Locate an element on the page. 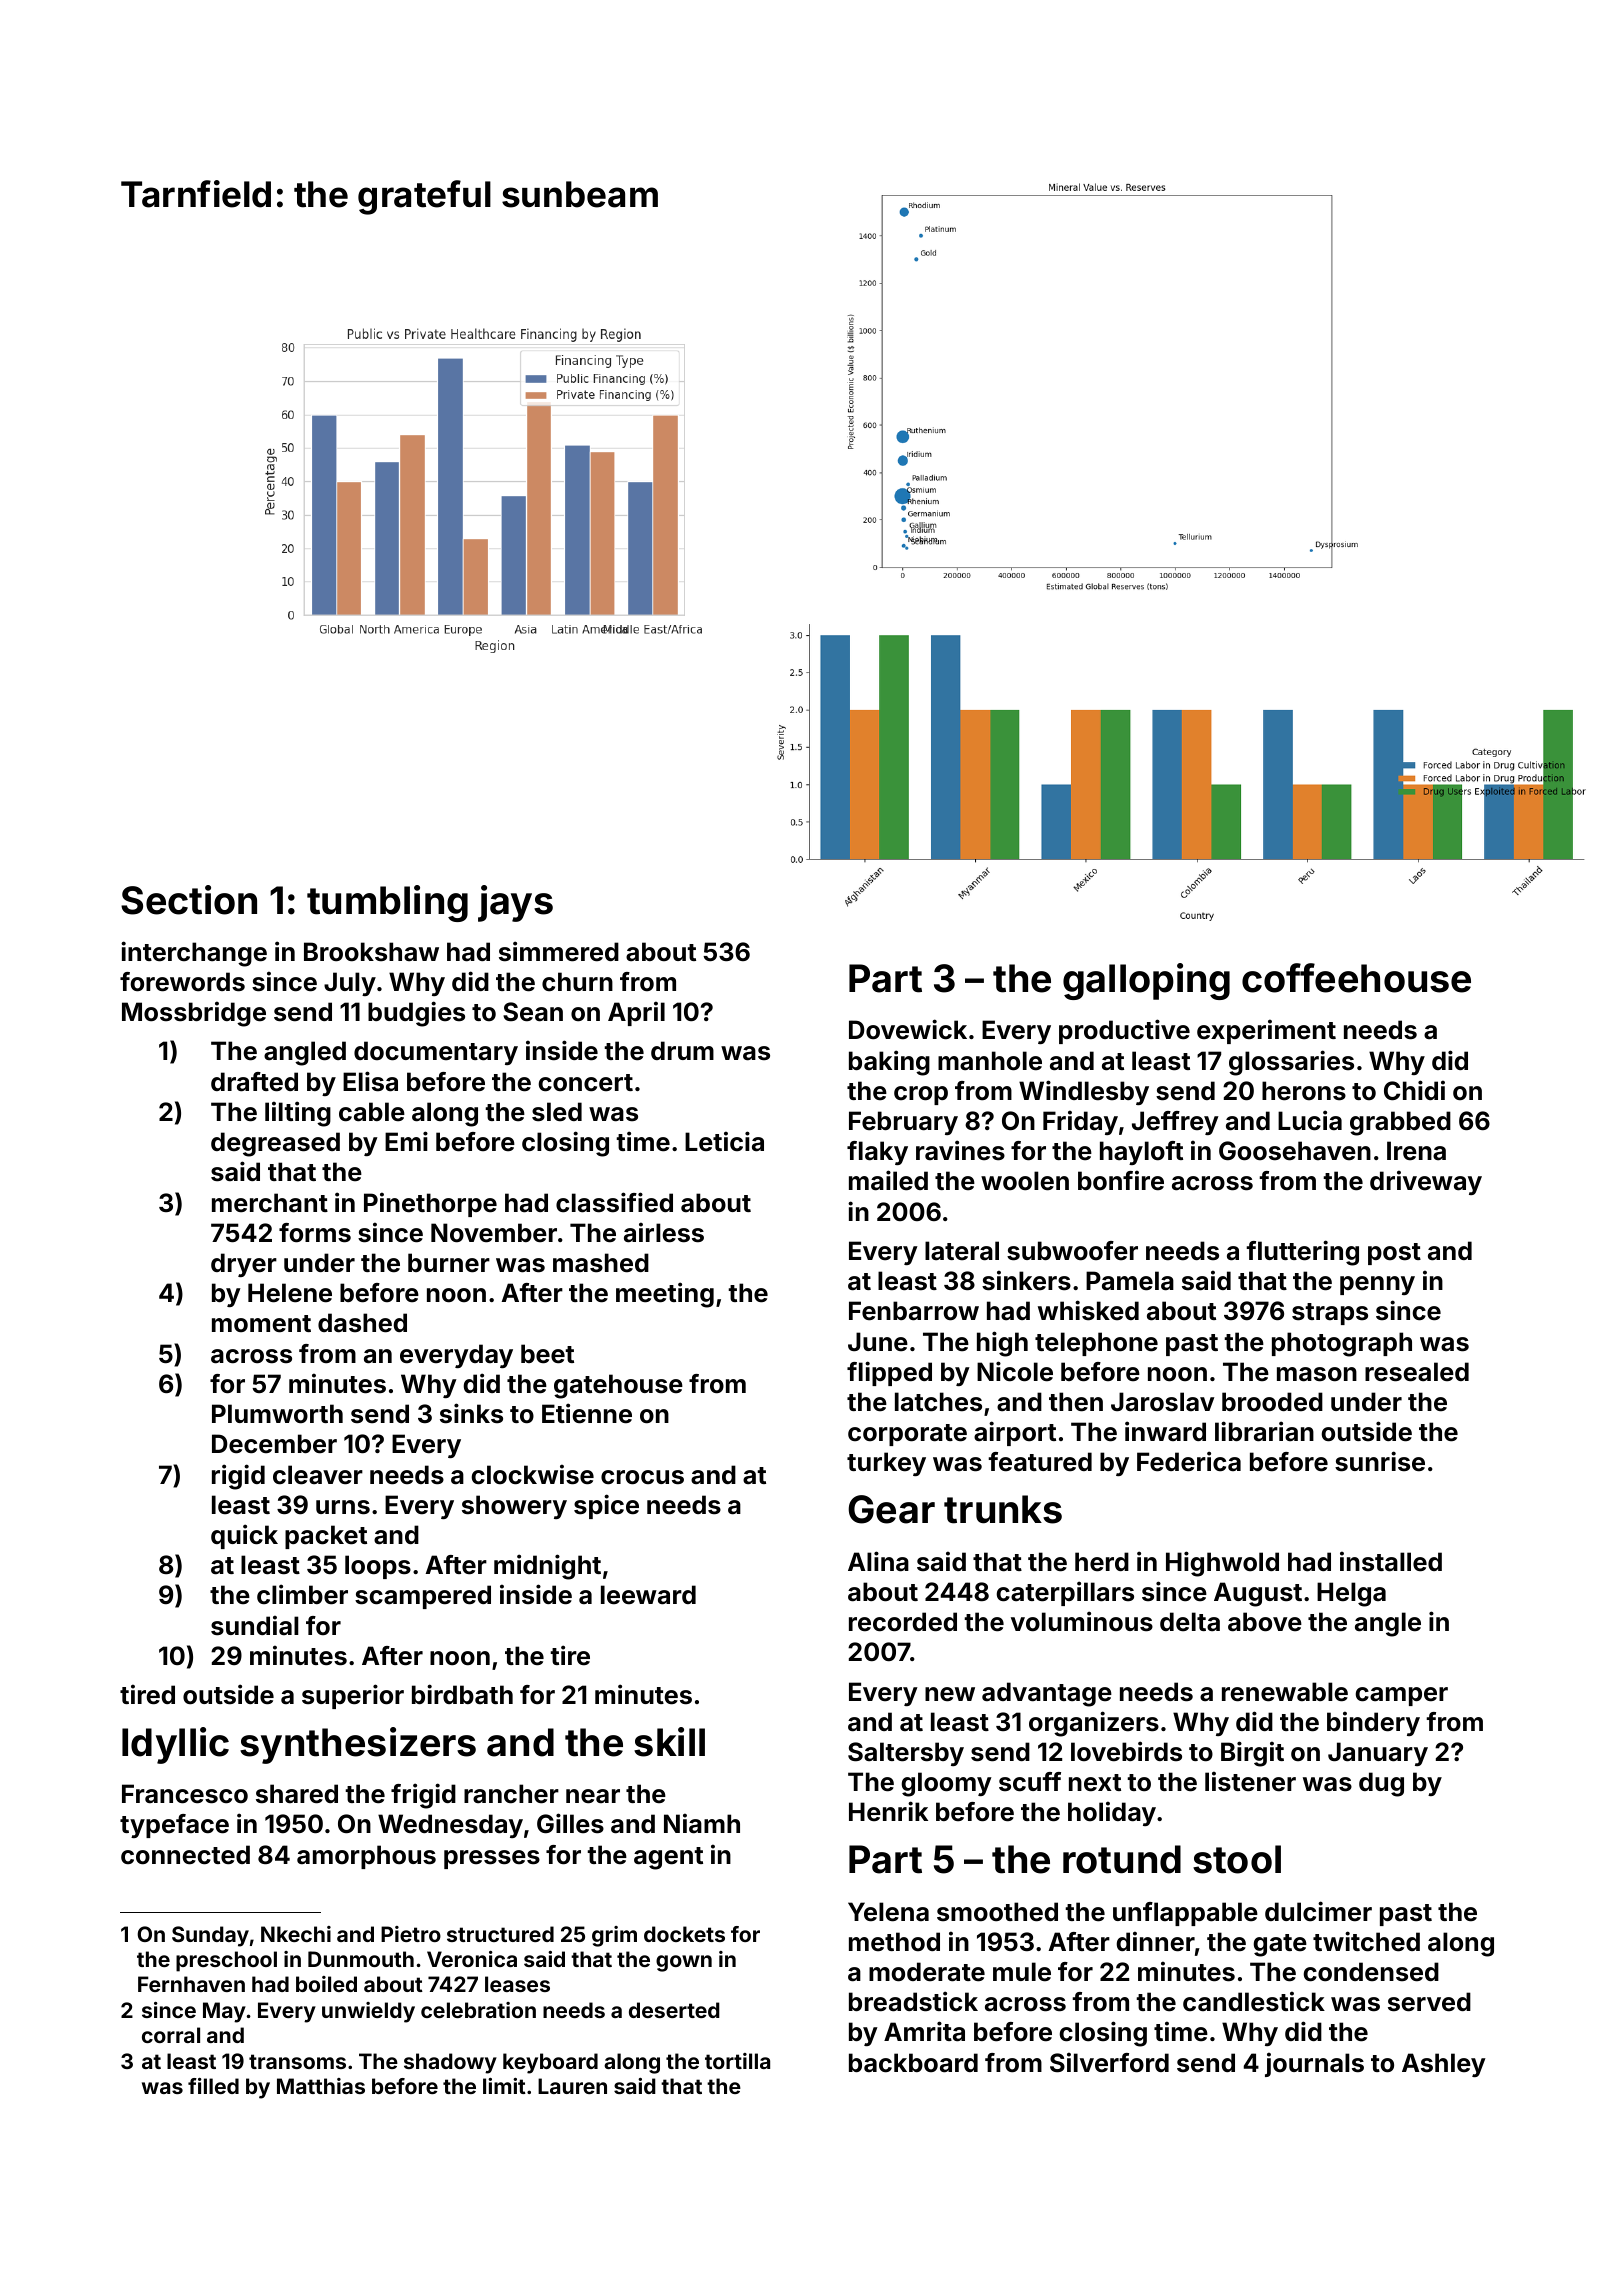 The width and height of the image is (1620, 2292). Fenbarrow is located at coordinates (914, 1311).
